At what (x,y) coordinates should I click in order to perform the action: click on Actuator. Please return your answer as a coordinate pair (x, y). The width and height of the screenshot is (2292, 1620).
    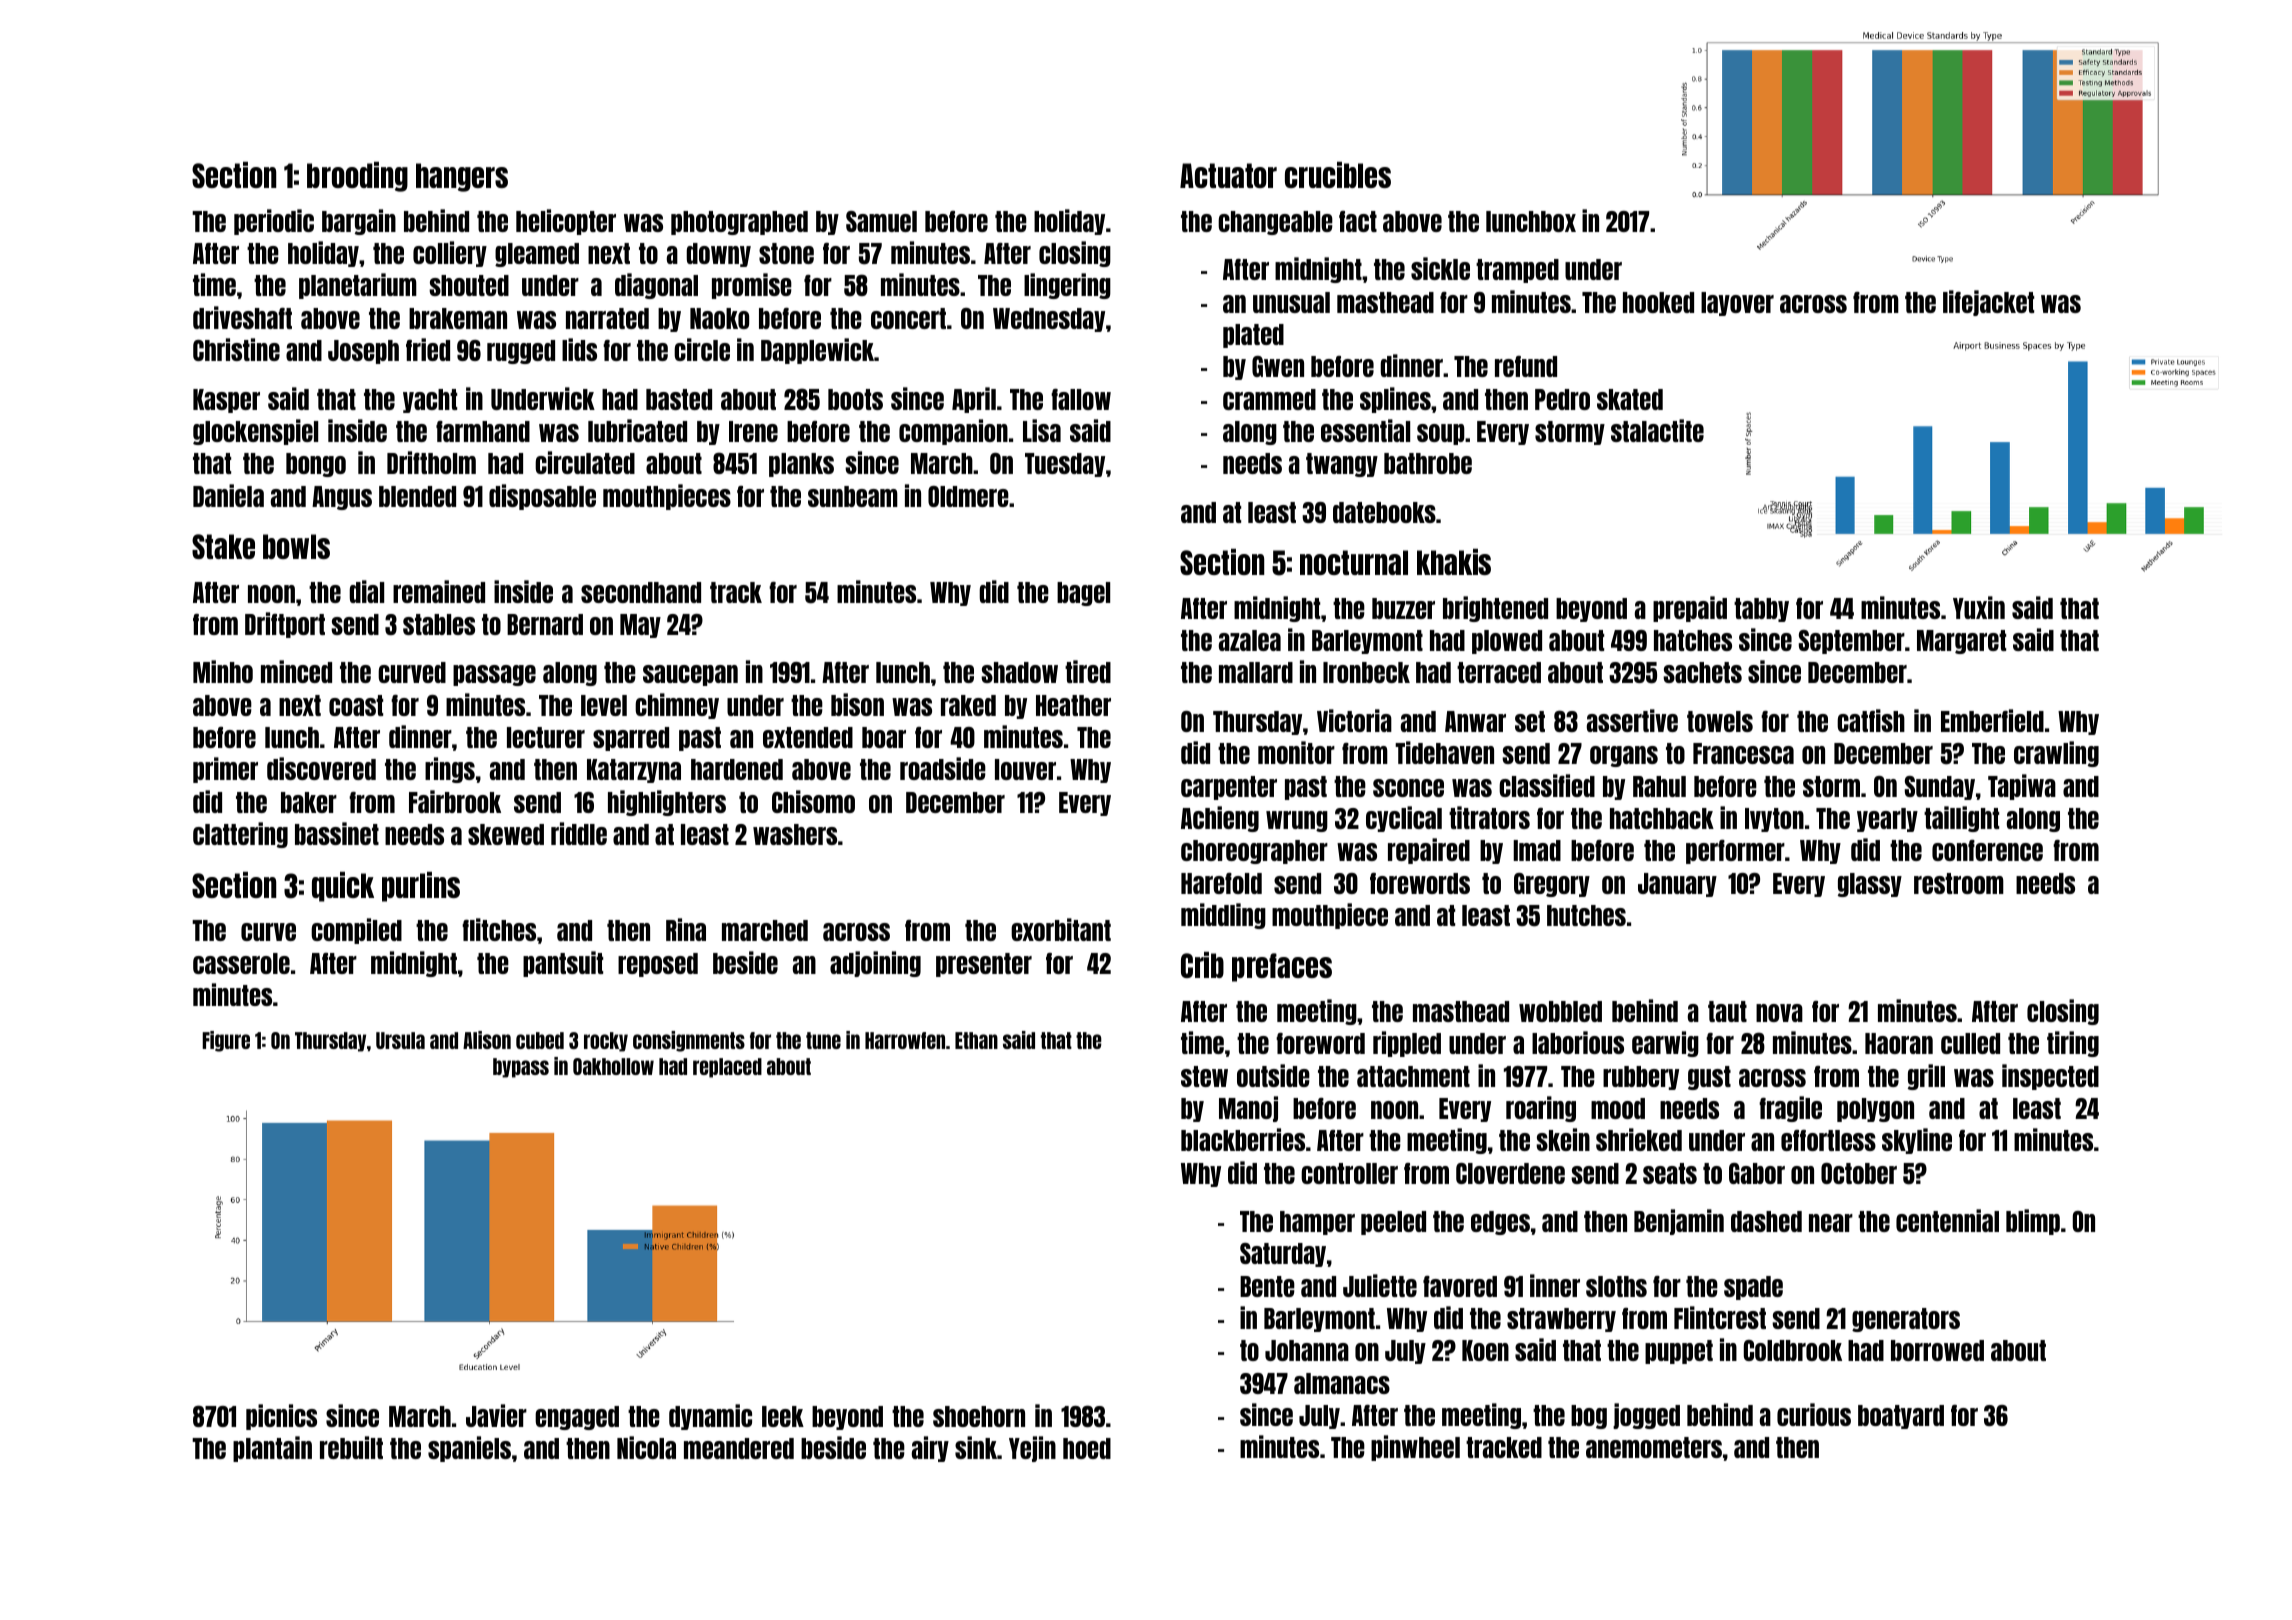
    Looking at the image, I should click on (1228, 175).
